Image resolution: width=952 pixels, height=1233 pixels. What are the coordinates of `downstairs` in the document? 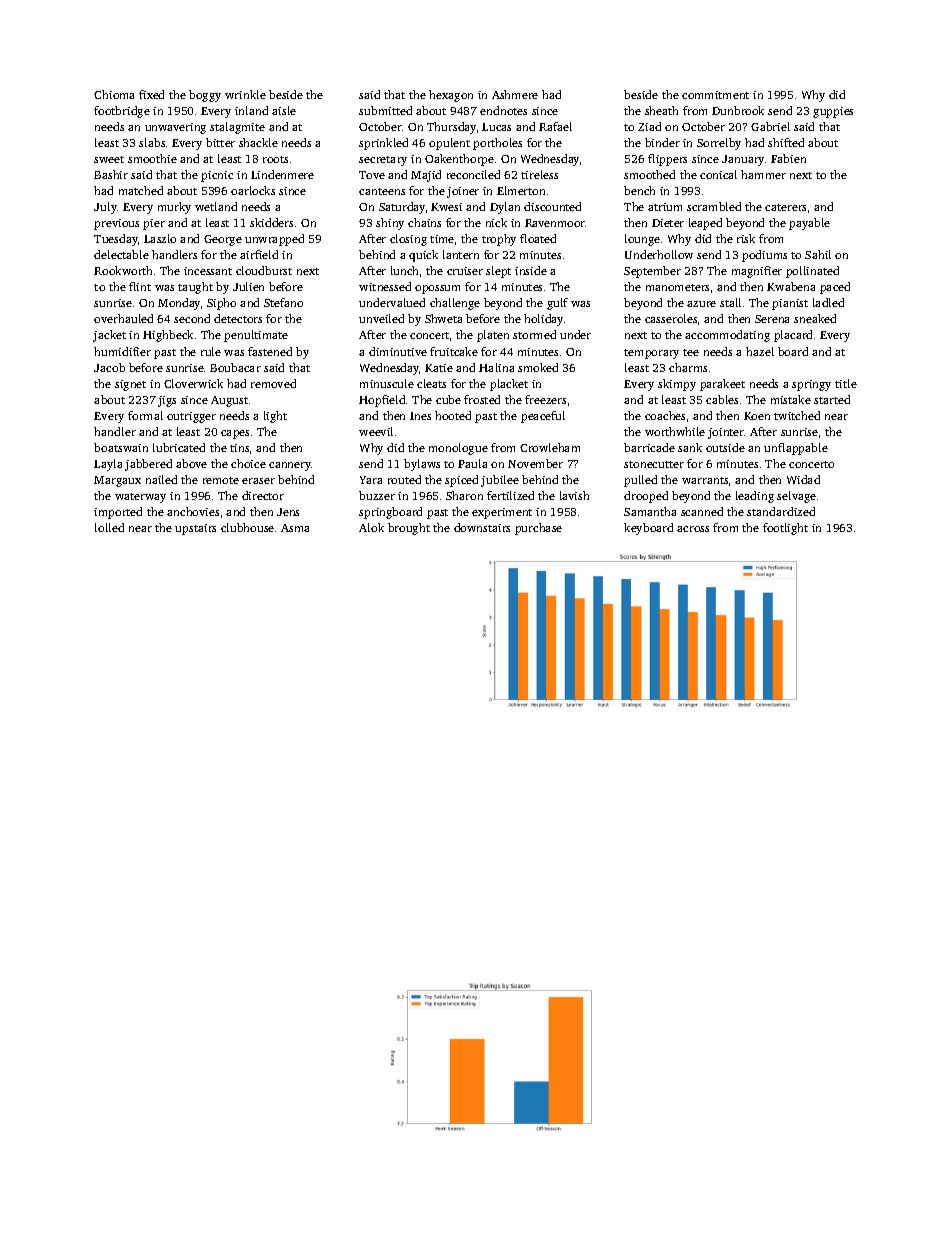 It's located at (482, 527).
